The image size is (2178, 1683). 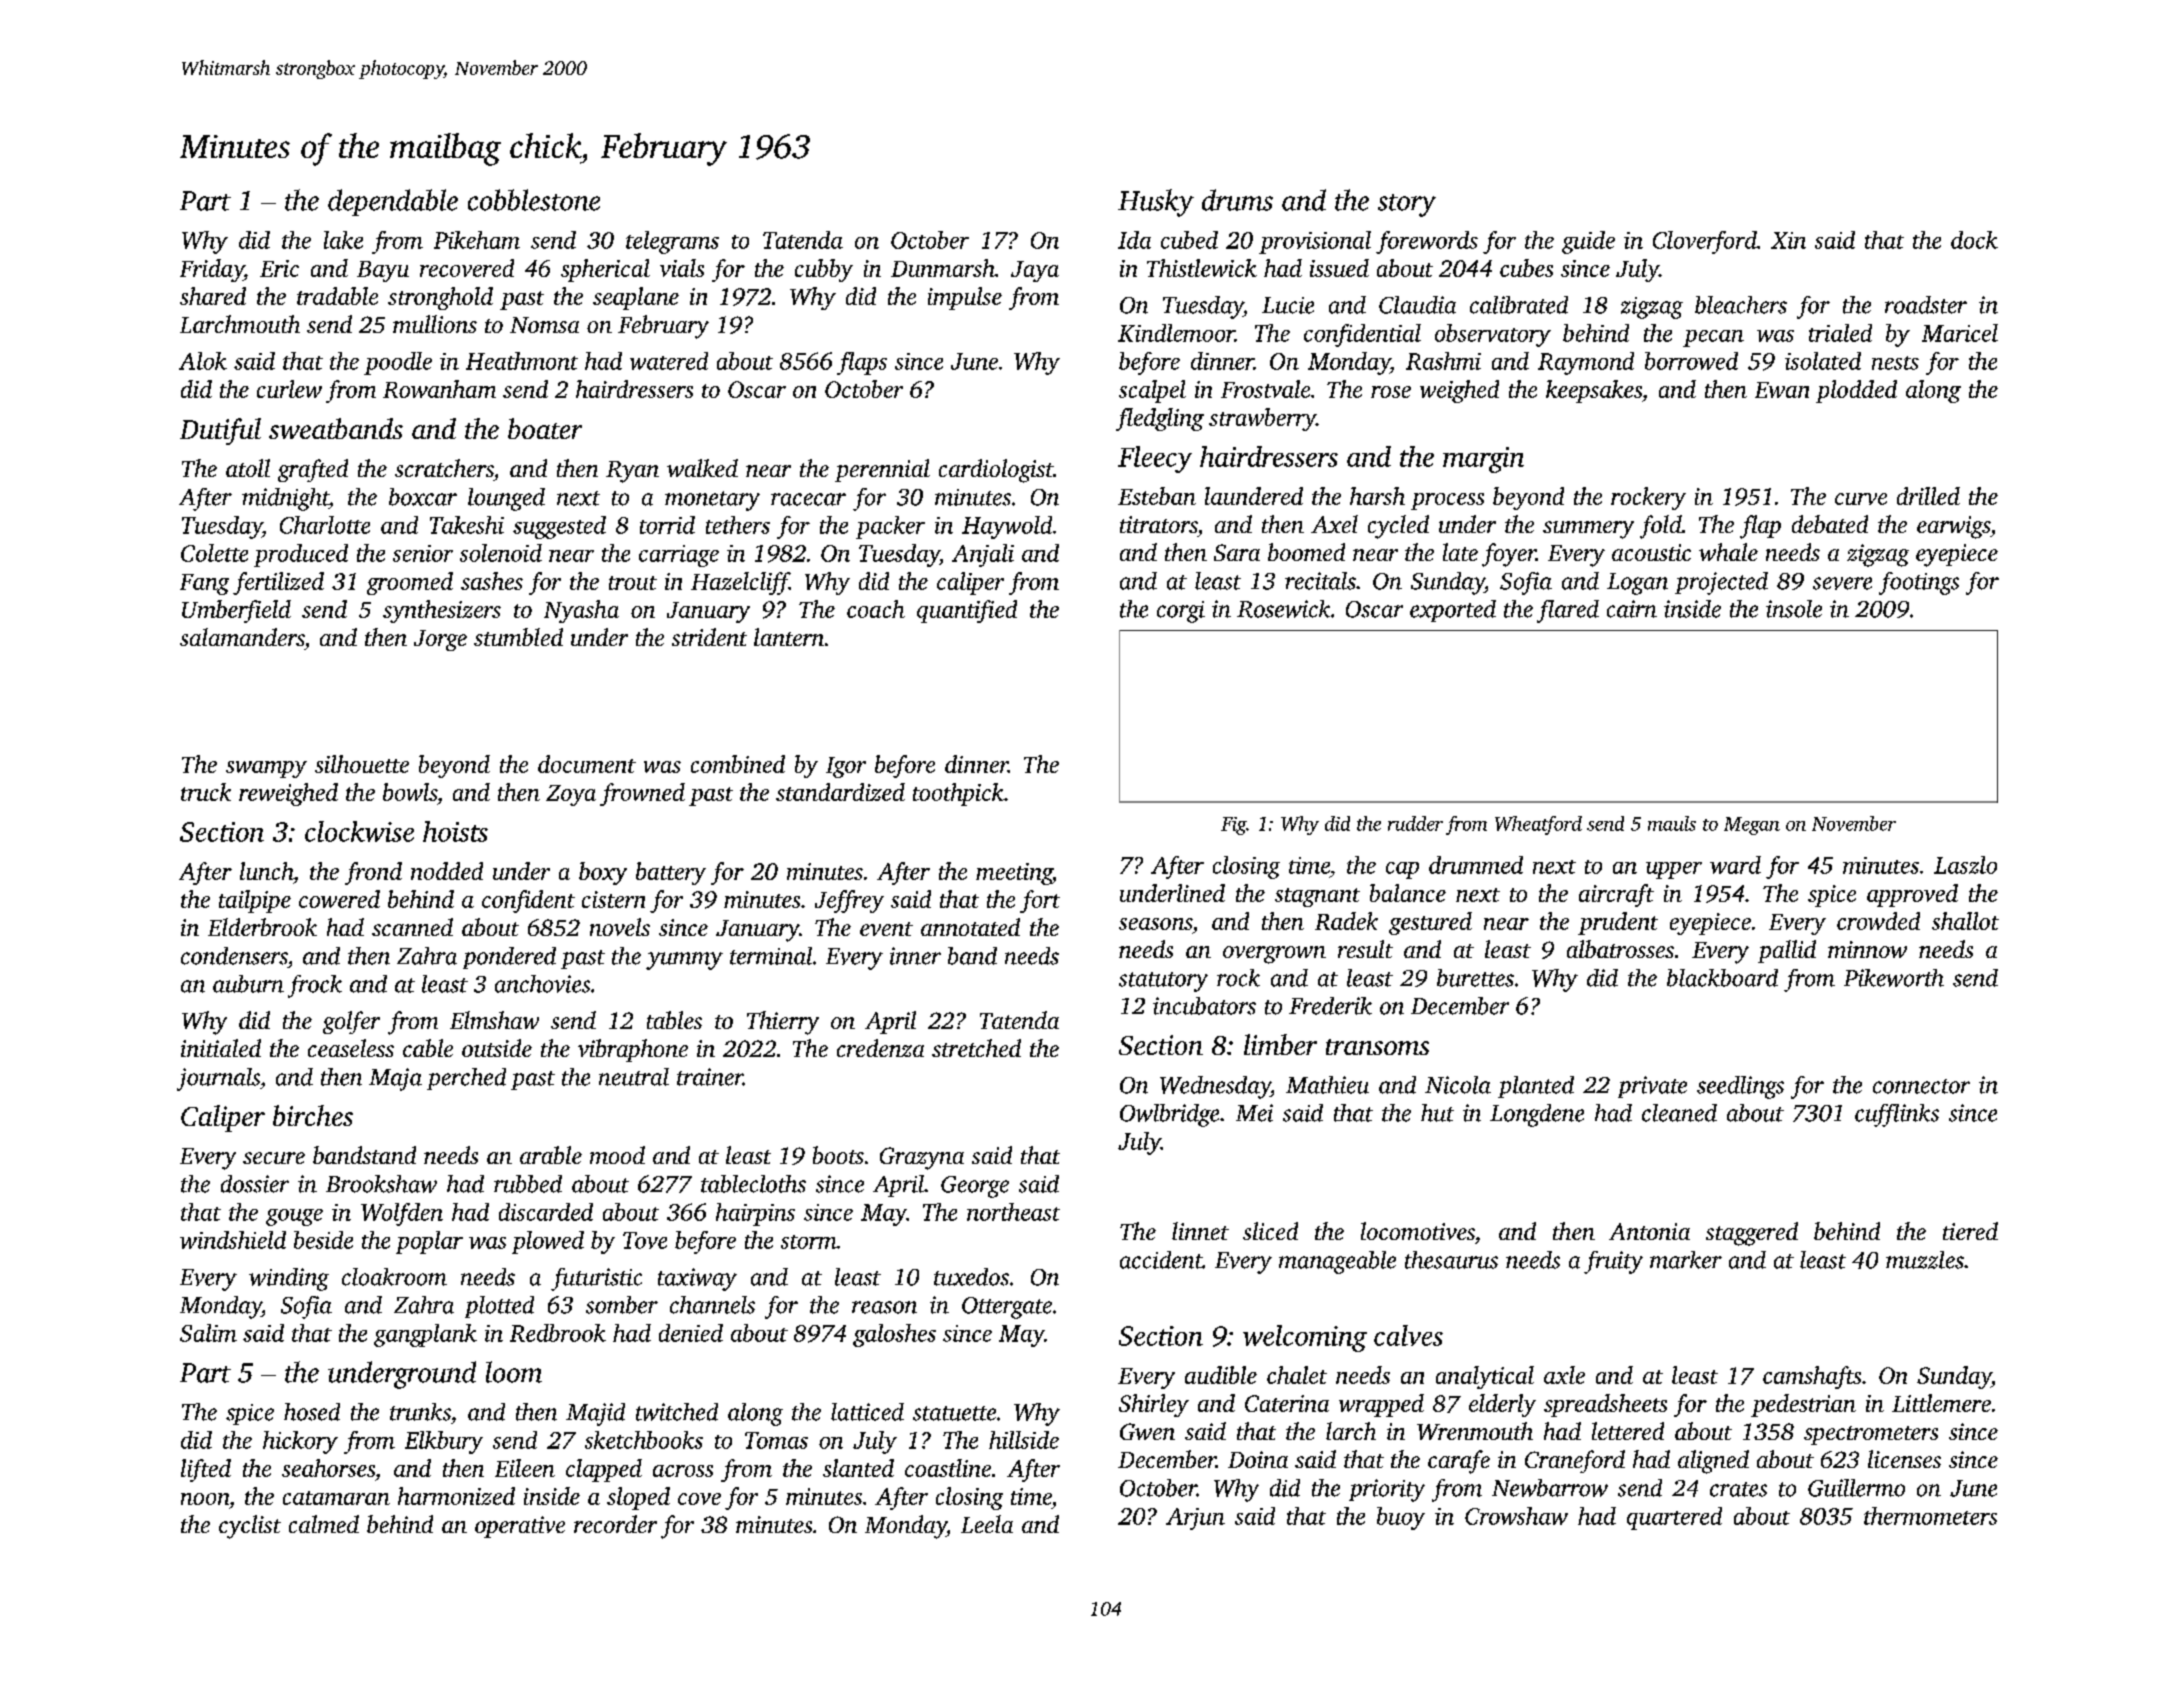 I want to click on clockwise, so click(x=359, y=831).
